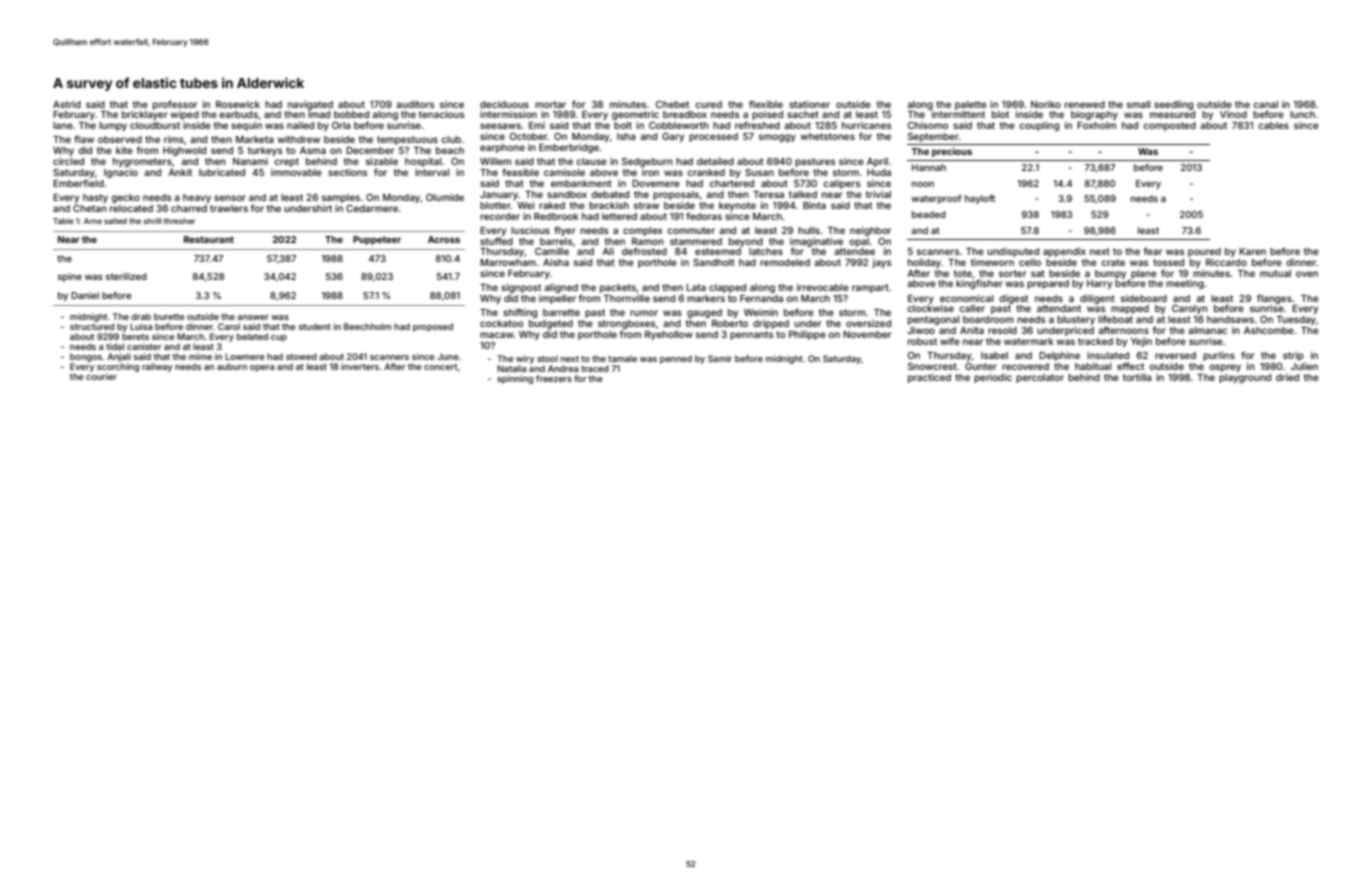  I want to click on Camille, so click(552, 251).
